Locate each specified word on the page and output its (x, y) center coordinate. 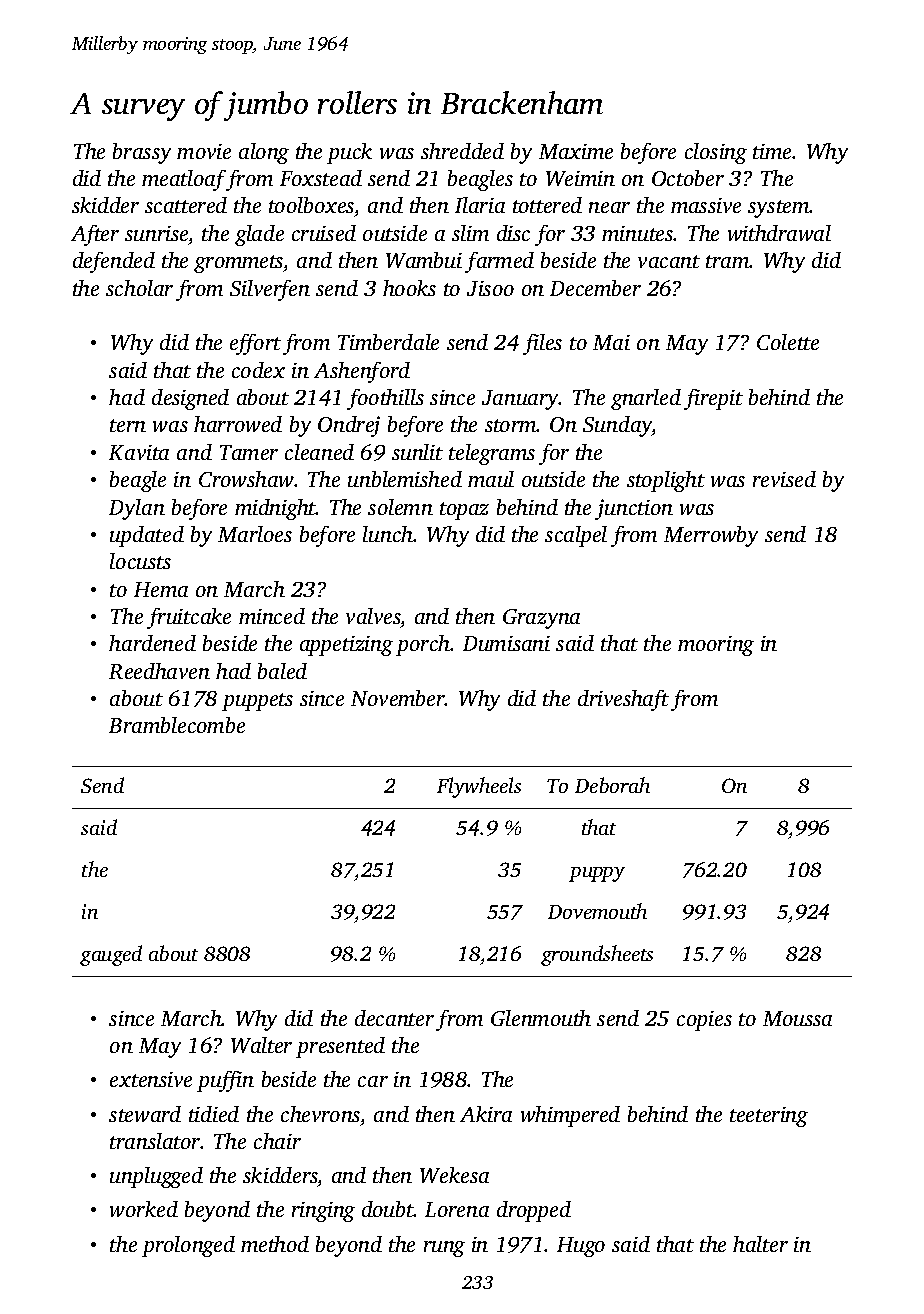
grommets (238, 264)
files (542, 344)
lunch (388, 534)
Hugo (581, 1247)
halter (760, 1244)
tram (728, 261)
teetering (769, 1117)
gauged (111, 955)
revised (784, 479)
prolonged (188, 1246)
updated (147, 536)
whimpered (570, 1116)
